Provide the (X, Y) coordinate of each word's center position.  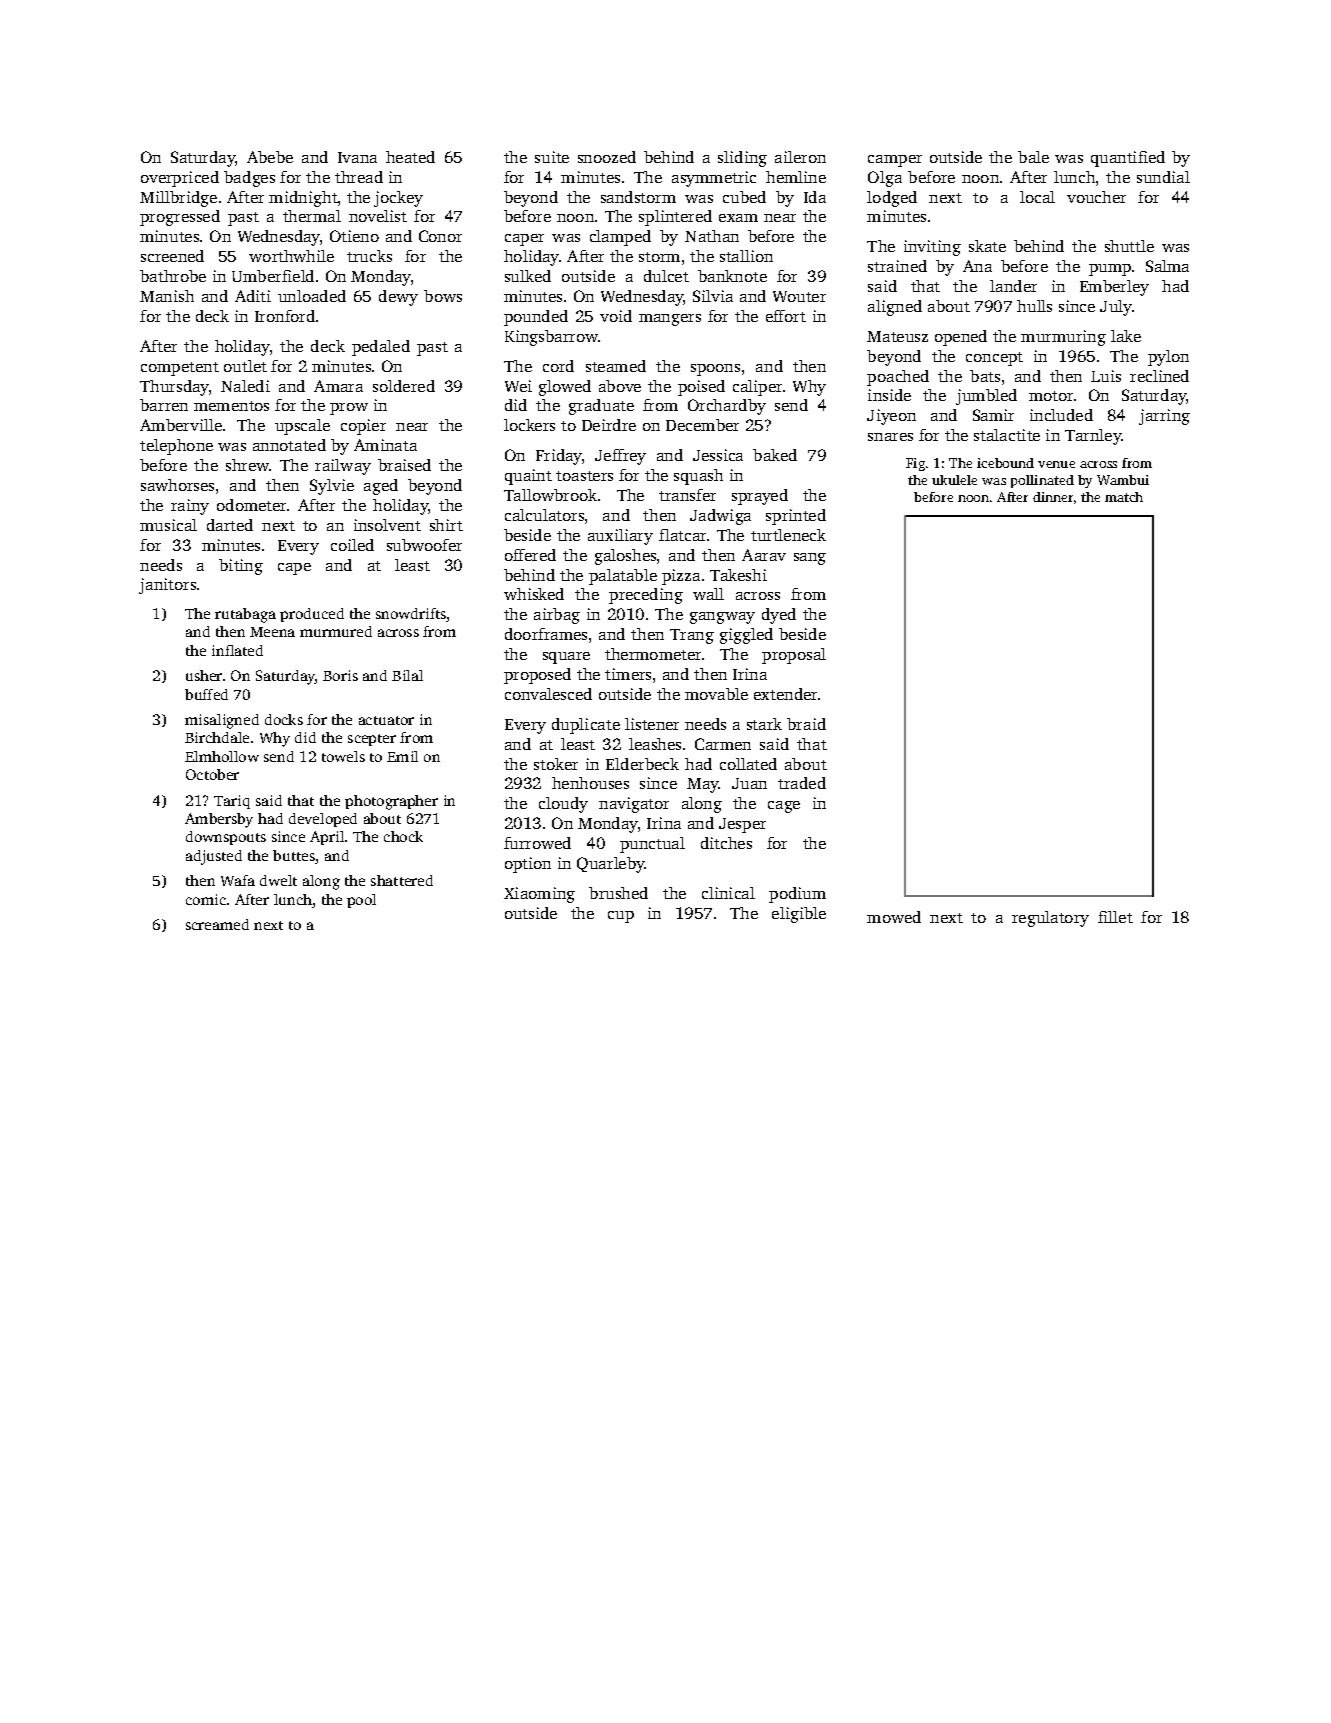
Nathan (712, 236)
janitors (167, 586)
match (1124, 497)
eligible (799, 915)
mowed (894, 917)
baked (775, 455)
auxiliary (620, 537)
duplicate (586, 726)
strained (897, 266)
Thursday (174, 388)
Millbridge (178, 199)
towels (343, 756)
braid (806, 724)
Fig (915, 464)
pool (361, 901)
